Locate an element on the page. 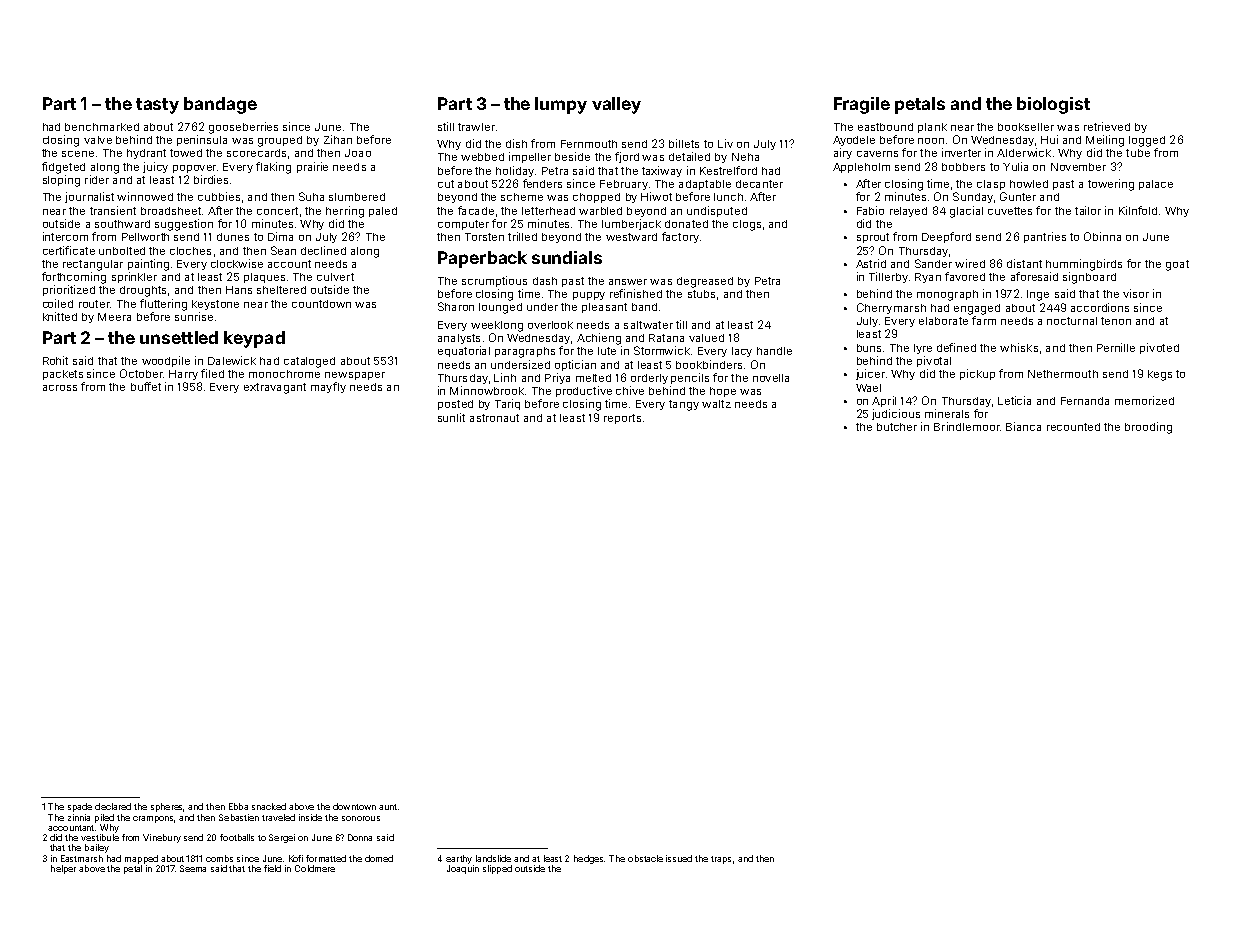 Image resolution: width=1233 pixels, height=952 pixels. logged is located at coordinates (1147, 141).
